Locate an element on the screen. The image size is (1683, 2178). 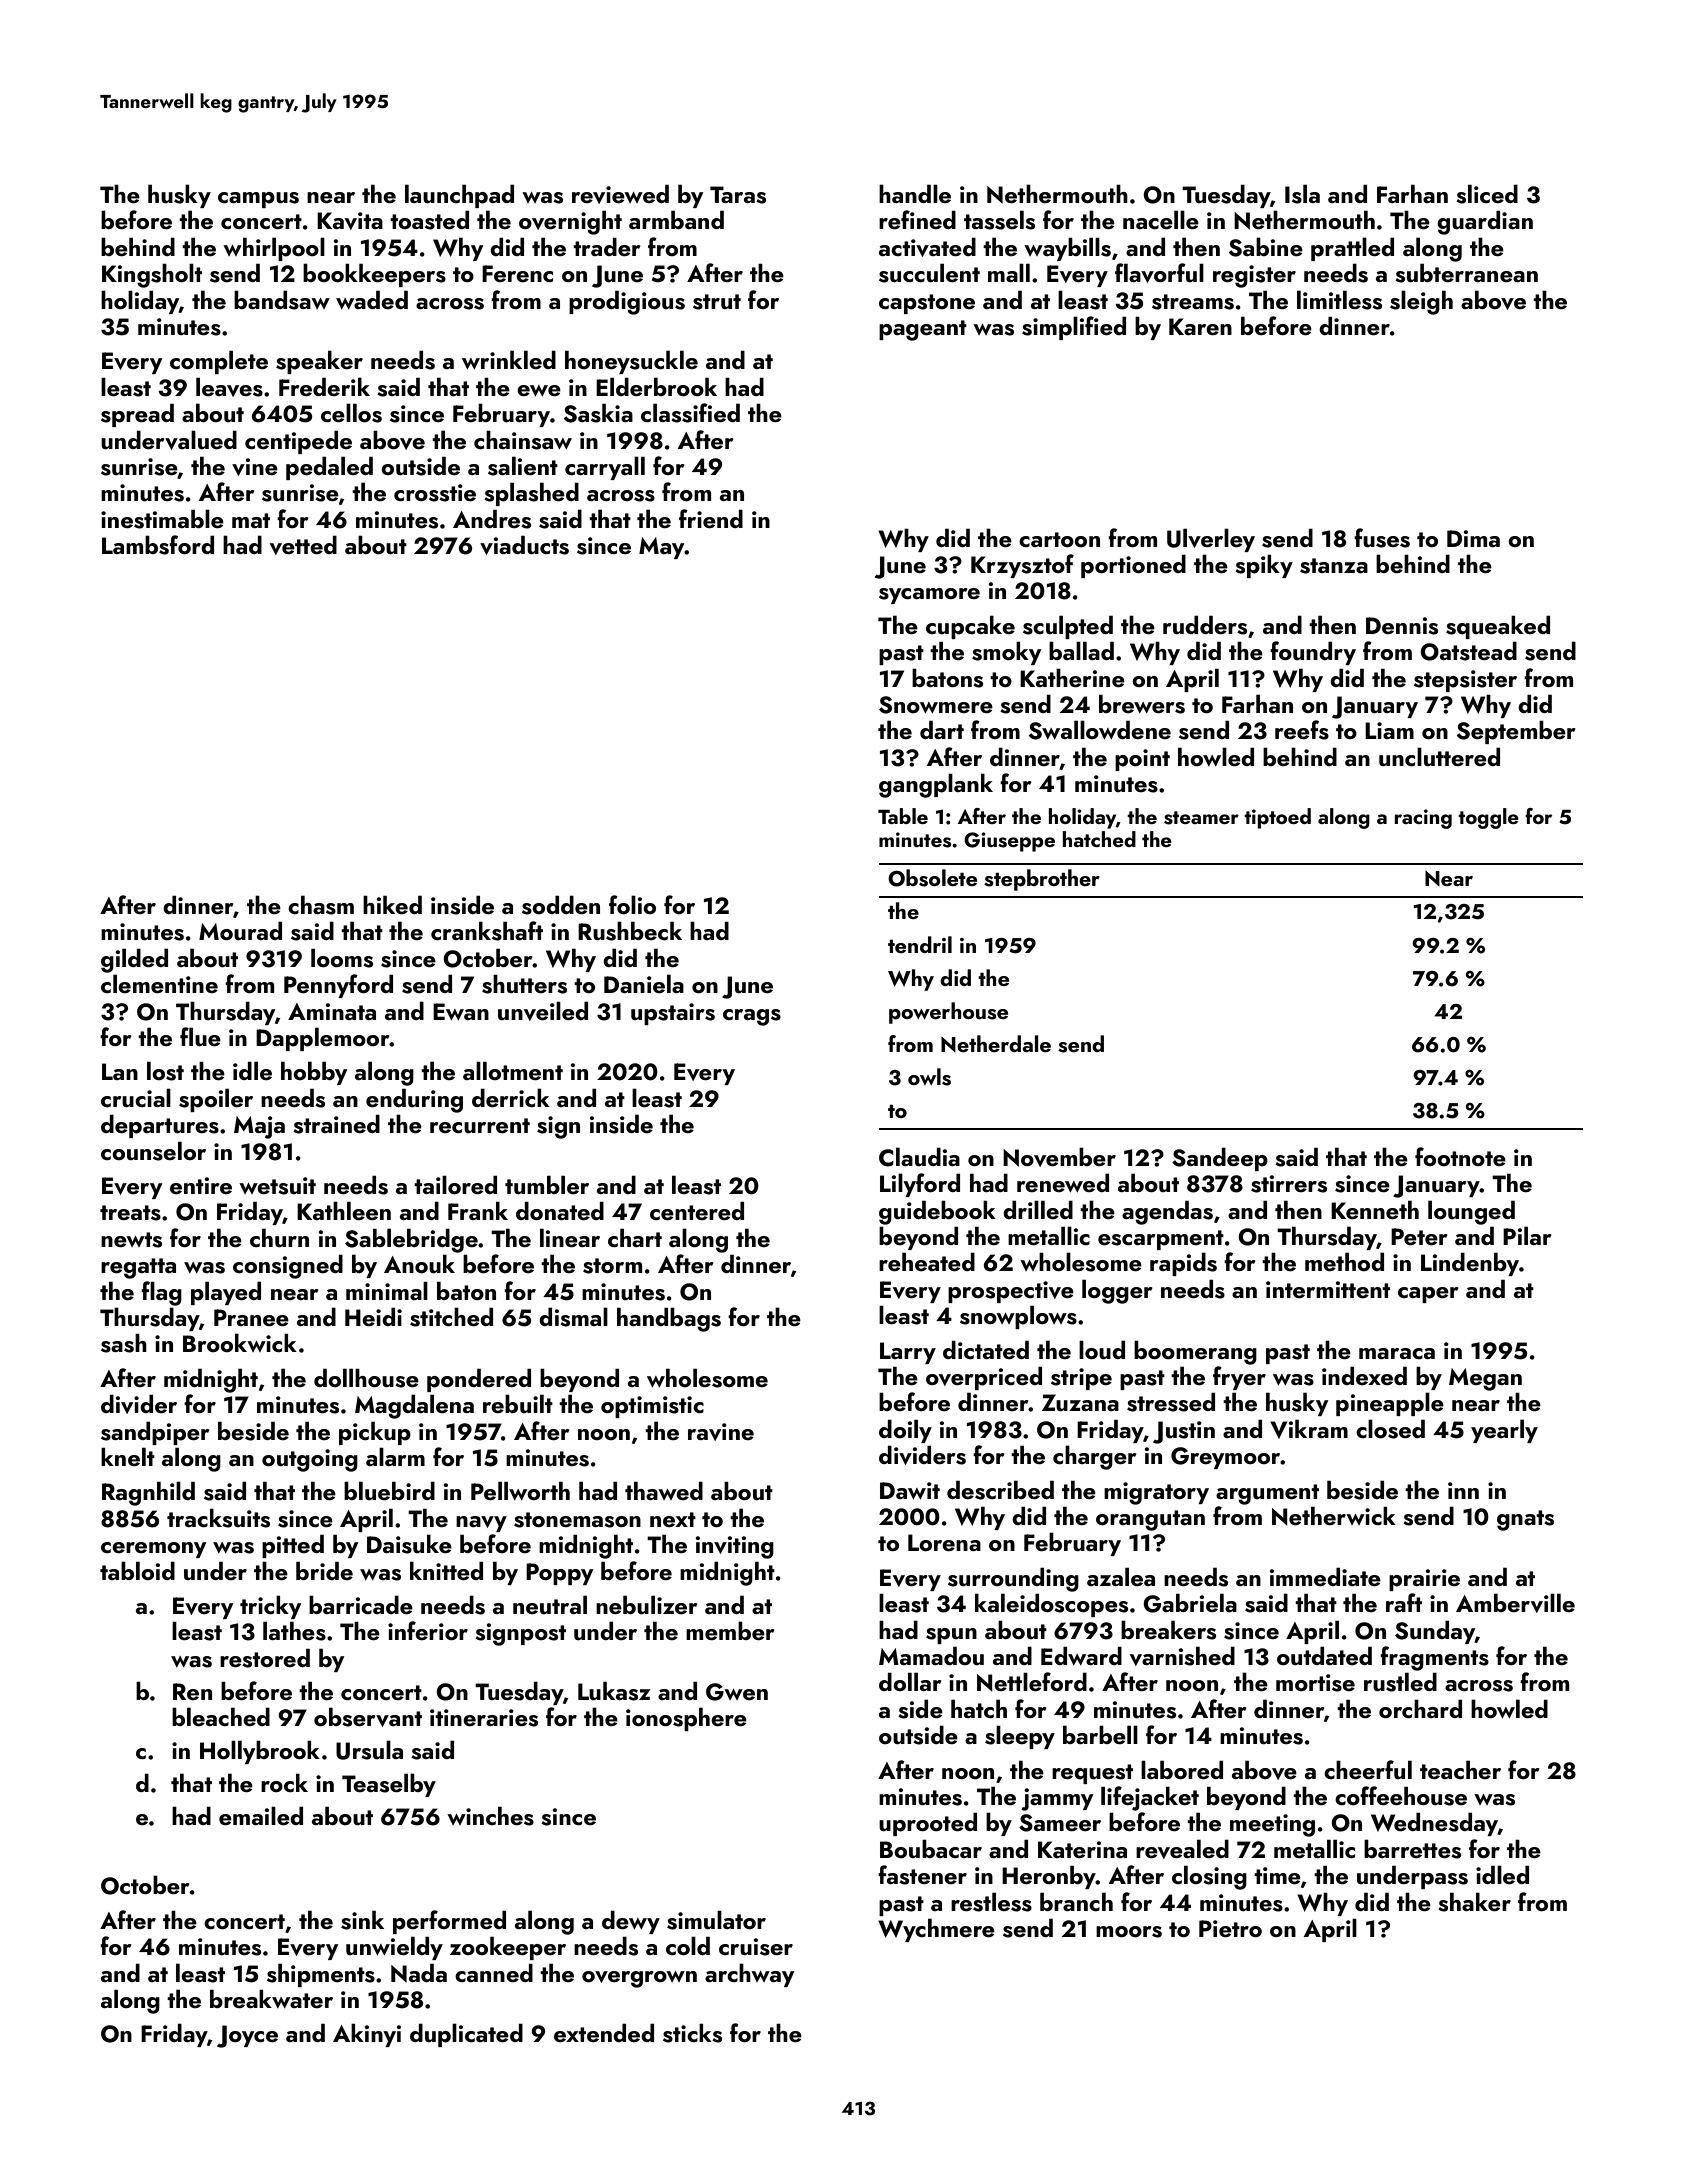
doily is located at coordinates (905, 1431).
